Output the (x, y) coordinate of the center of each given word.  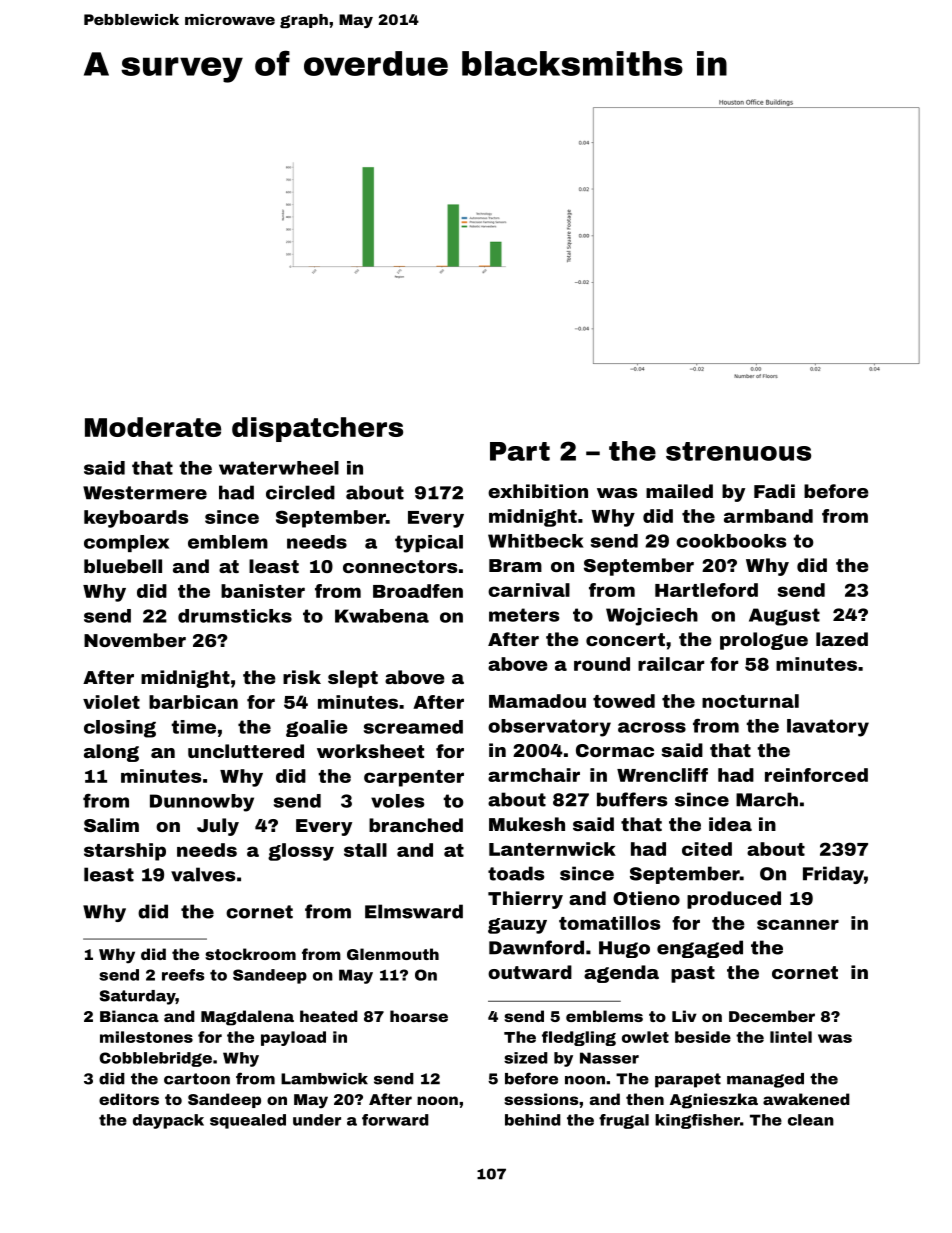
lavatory (828, 728)
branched (416, 825)
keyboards (136, 519)
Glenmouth (393, 954)
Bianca (129, 1016)
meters (524, 615)
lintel (791, 1037)
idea (730, 824)
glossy (301, 852)
